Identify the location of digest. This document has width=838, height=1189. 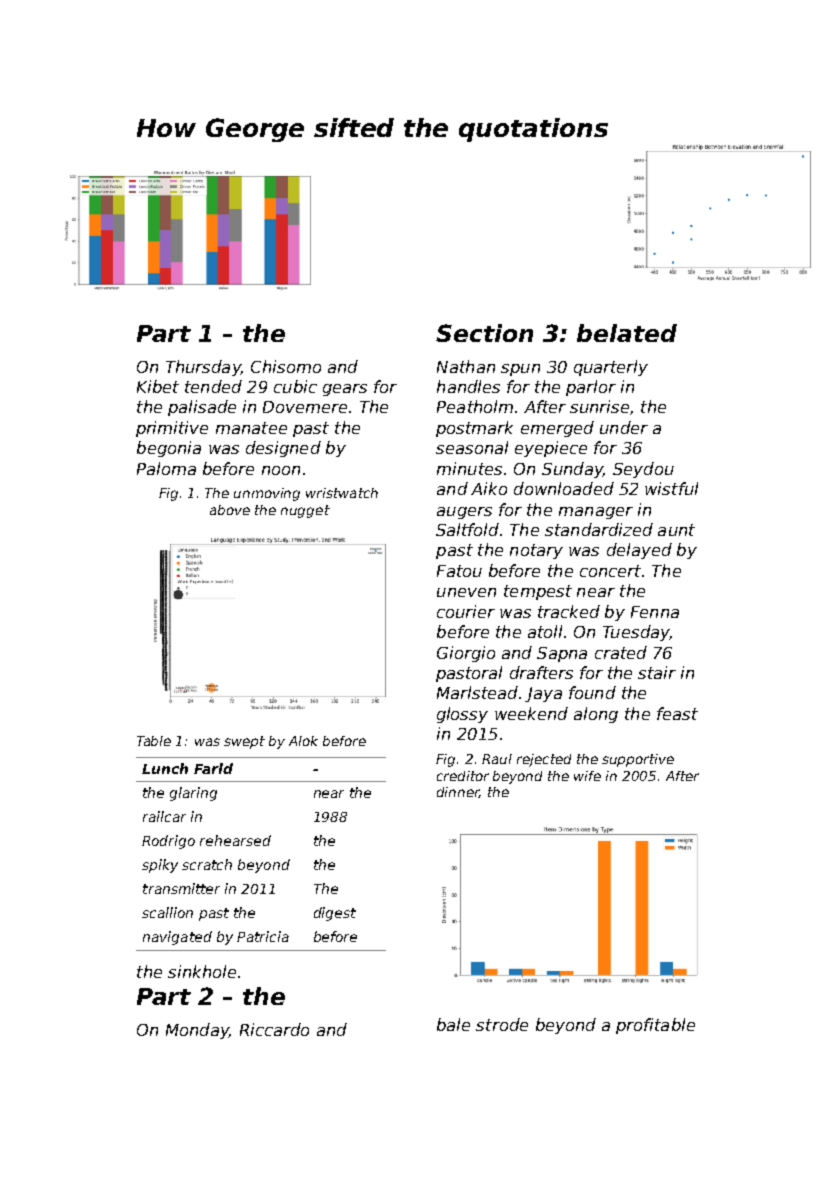
(335, 914).
